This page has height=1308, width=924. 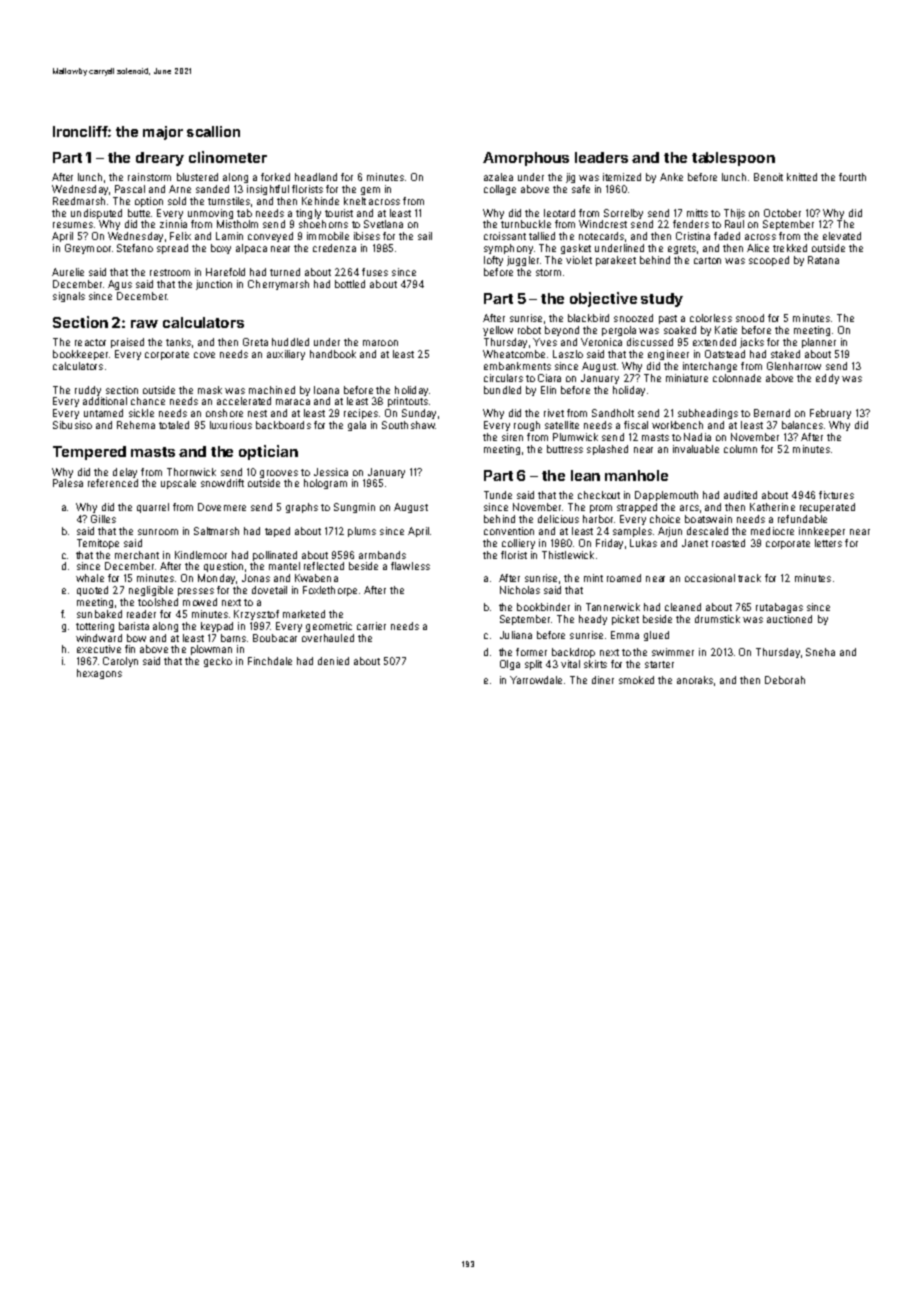 What do you see at coordinates (180, 189) in the page?
I see `Arne` at bounding box center [180, 189].
